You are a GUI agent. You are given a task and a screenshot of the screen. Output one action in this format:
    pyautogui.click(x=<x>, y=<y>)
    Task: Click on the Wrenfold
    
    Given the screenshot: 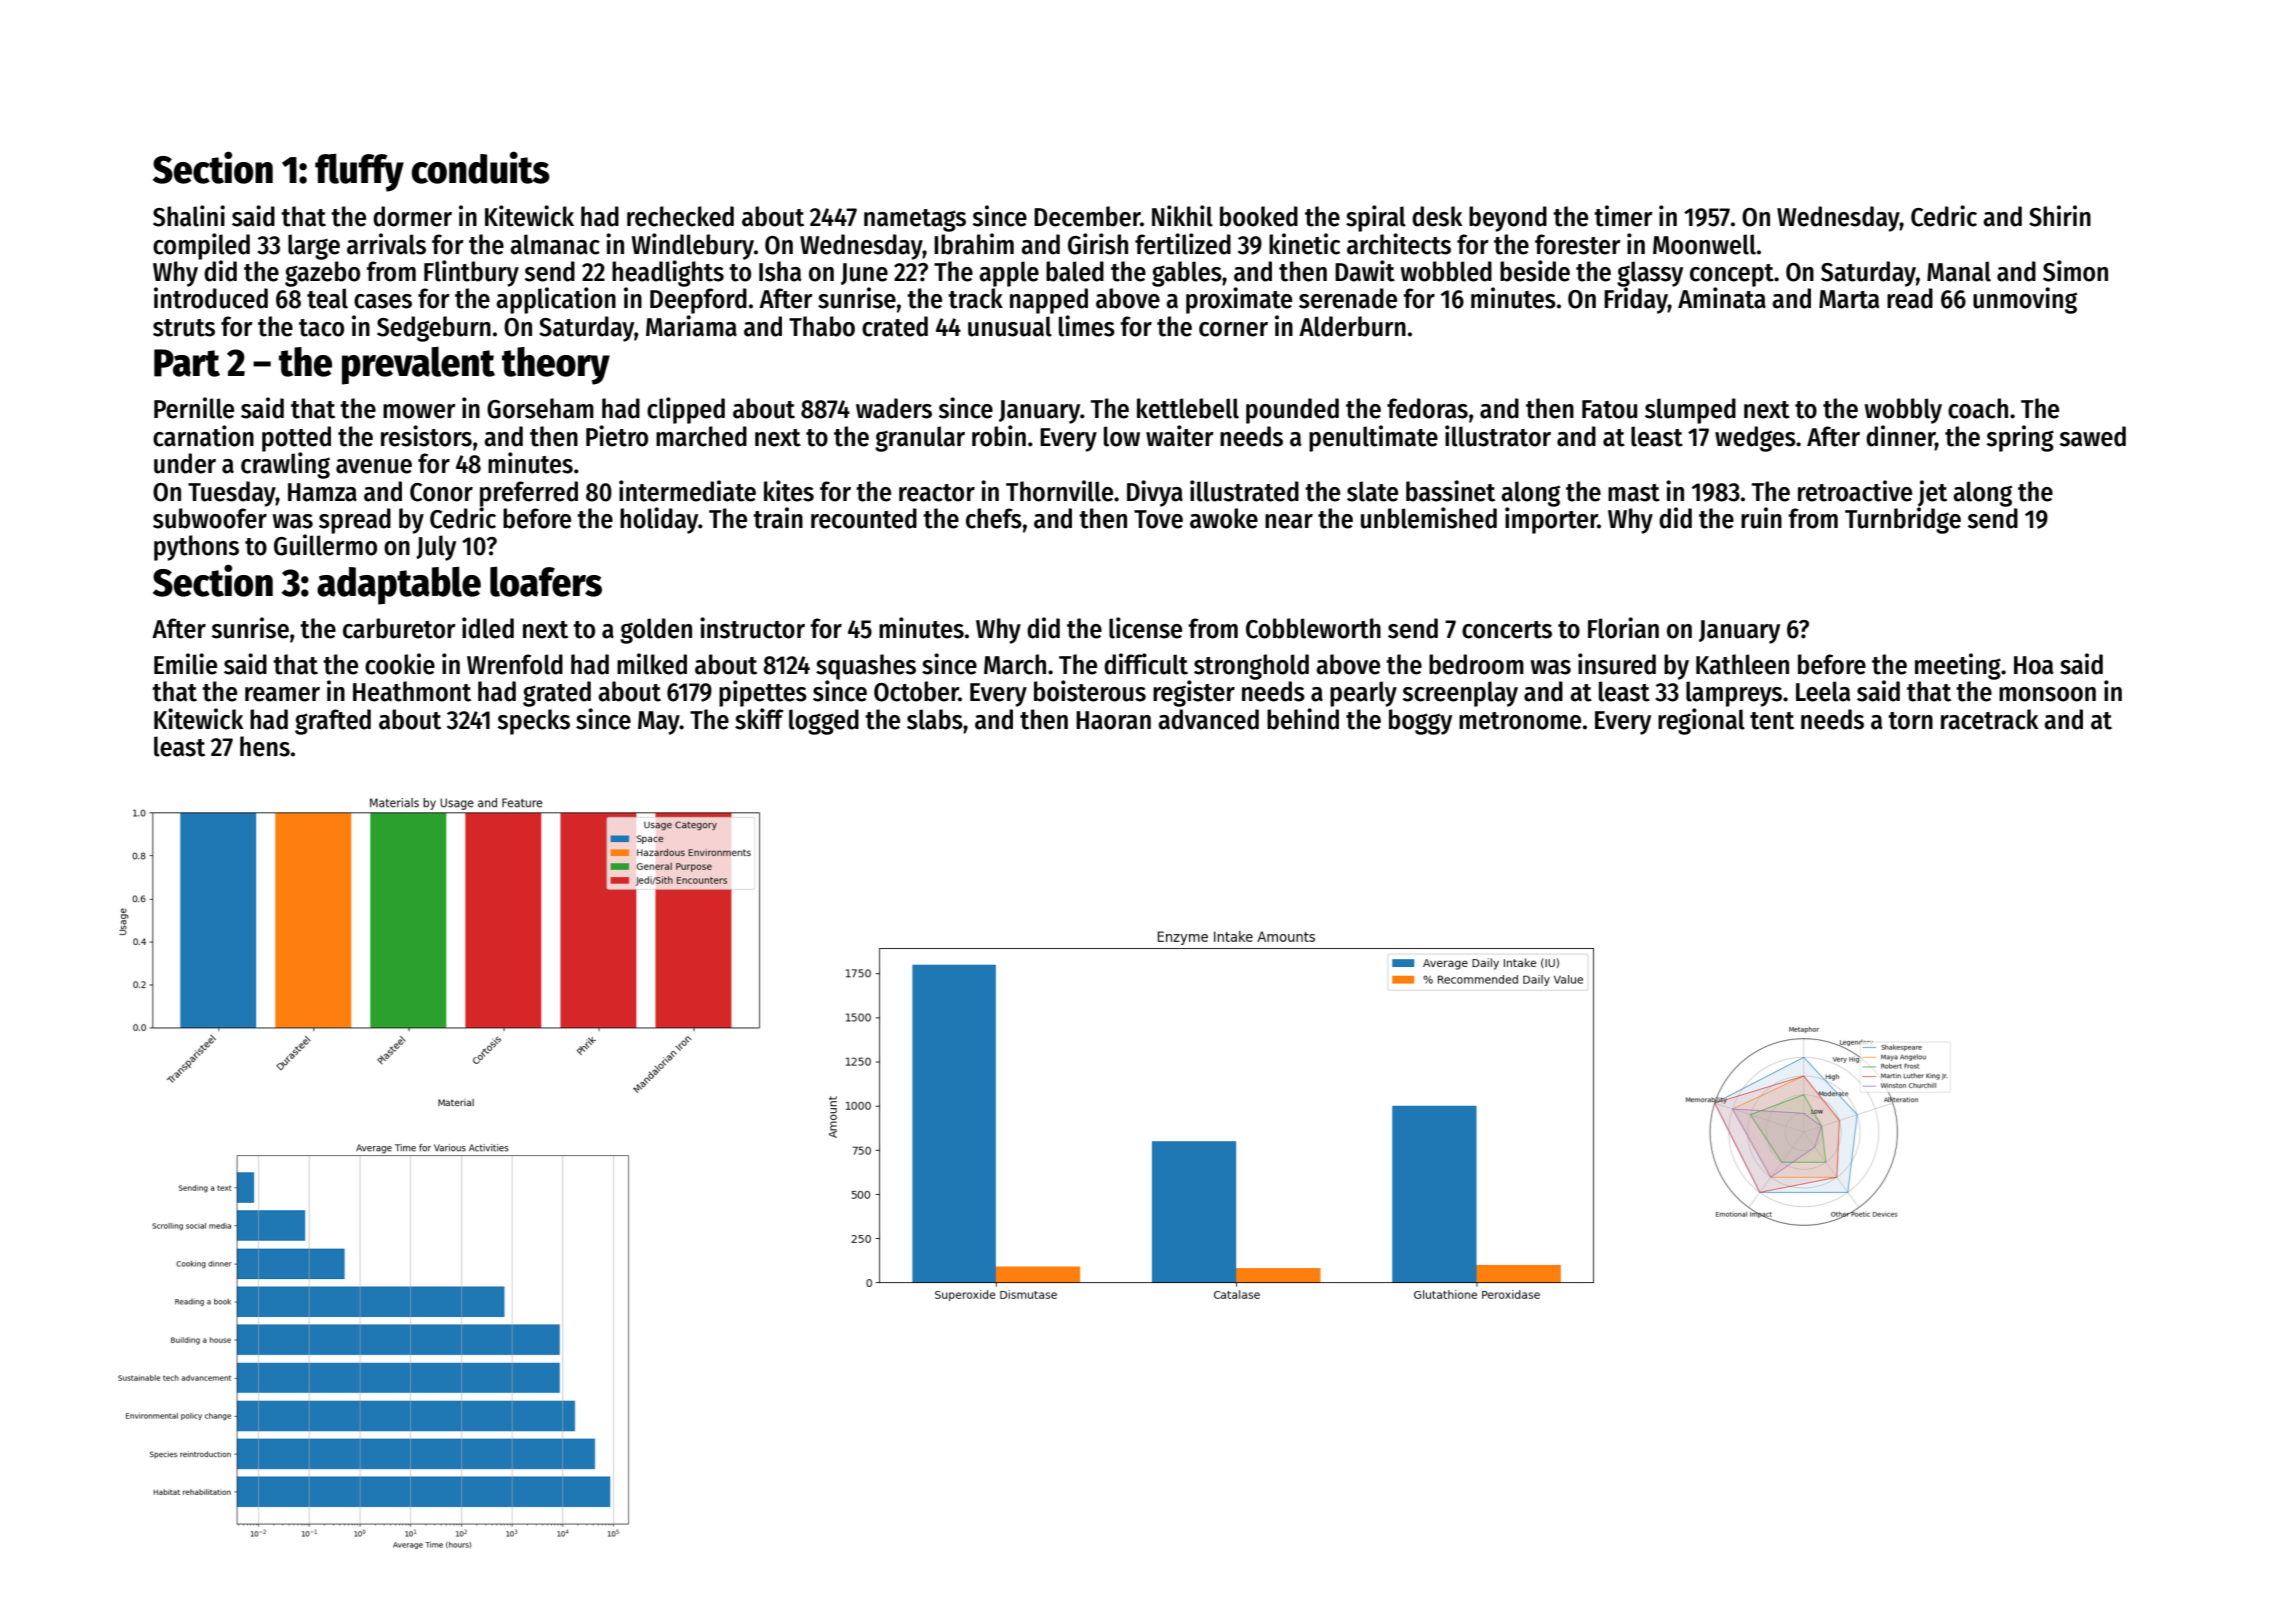 What is the action you would take?
    pyautogui.click(x=515, y=664)
